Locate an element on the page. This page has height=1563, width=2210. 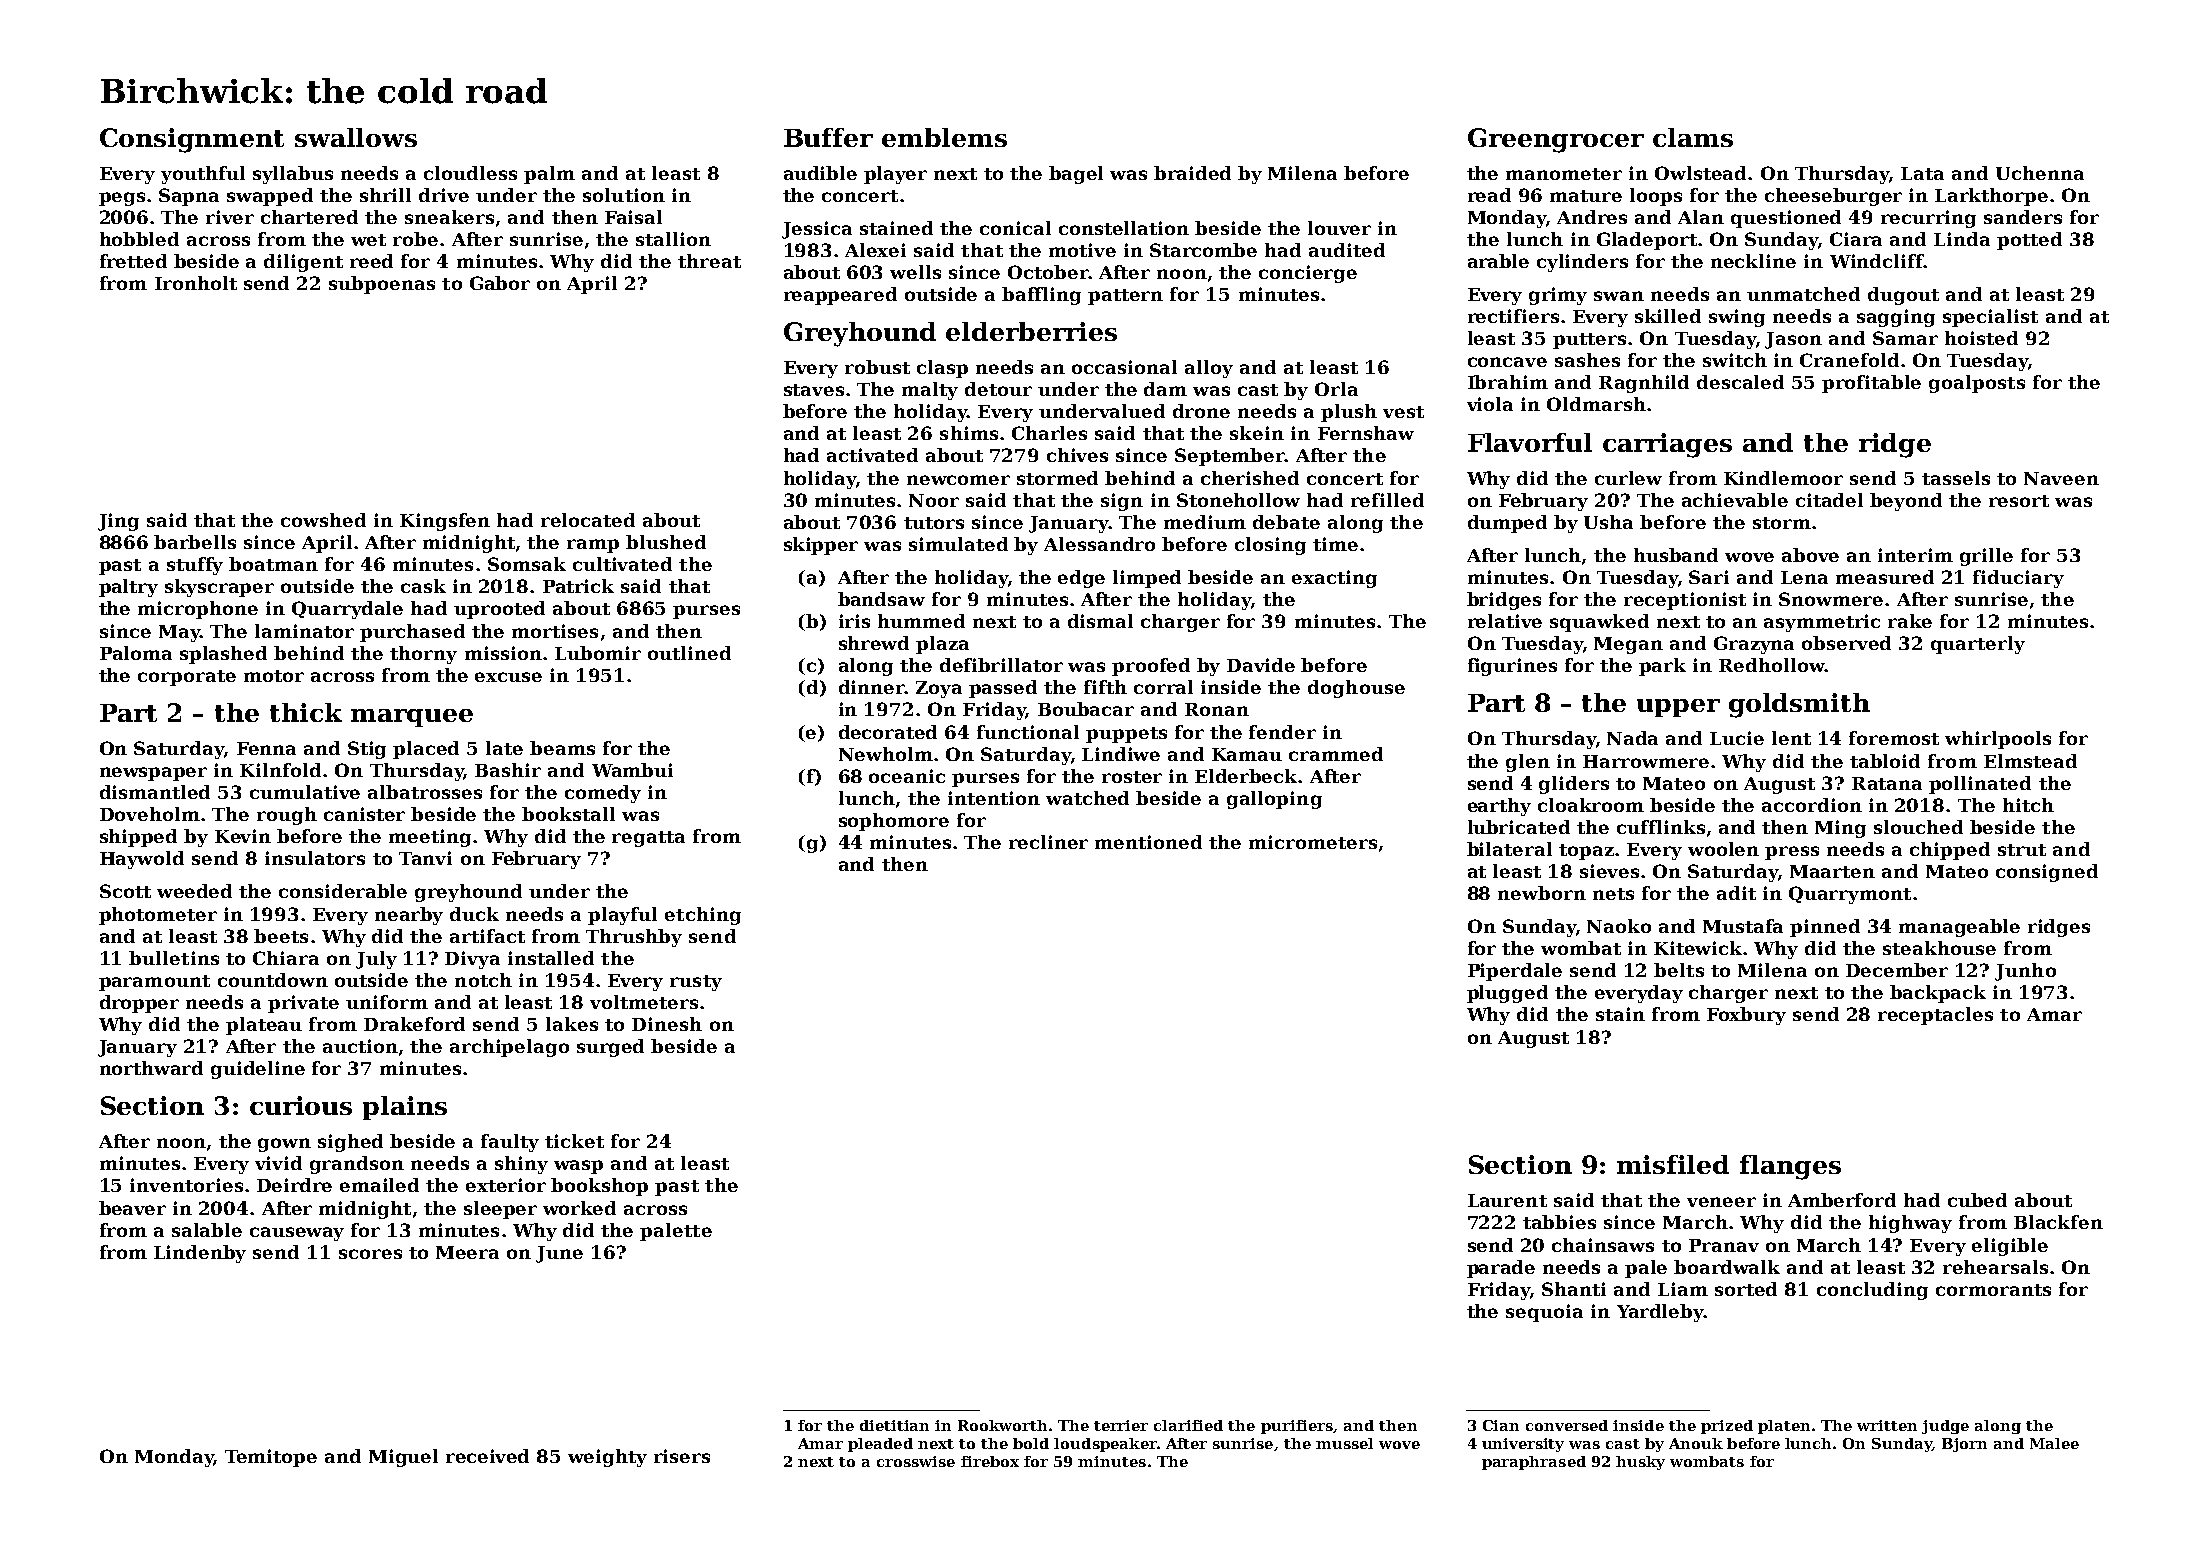
motive is located at coordinates (1082, 250).
